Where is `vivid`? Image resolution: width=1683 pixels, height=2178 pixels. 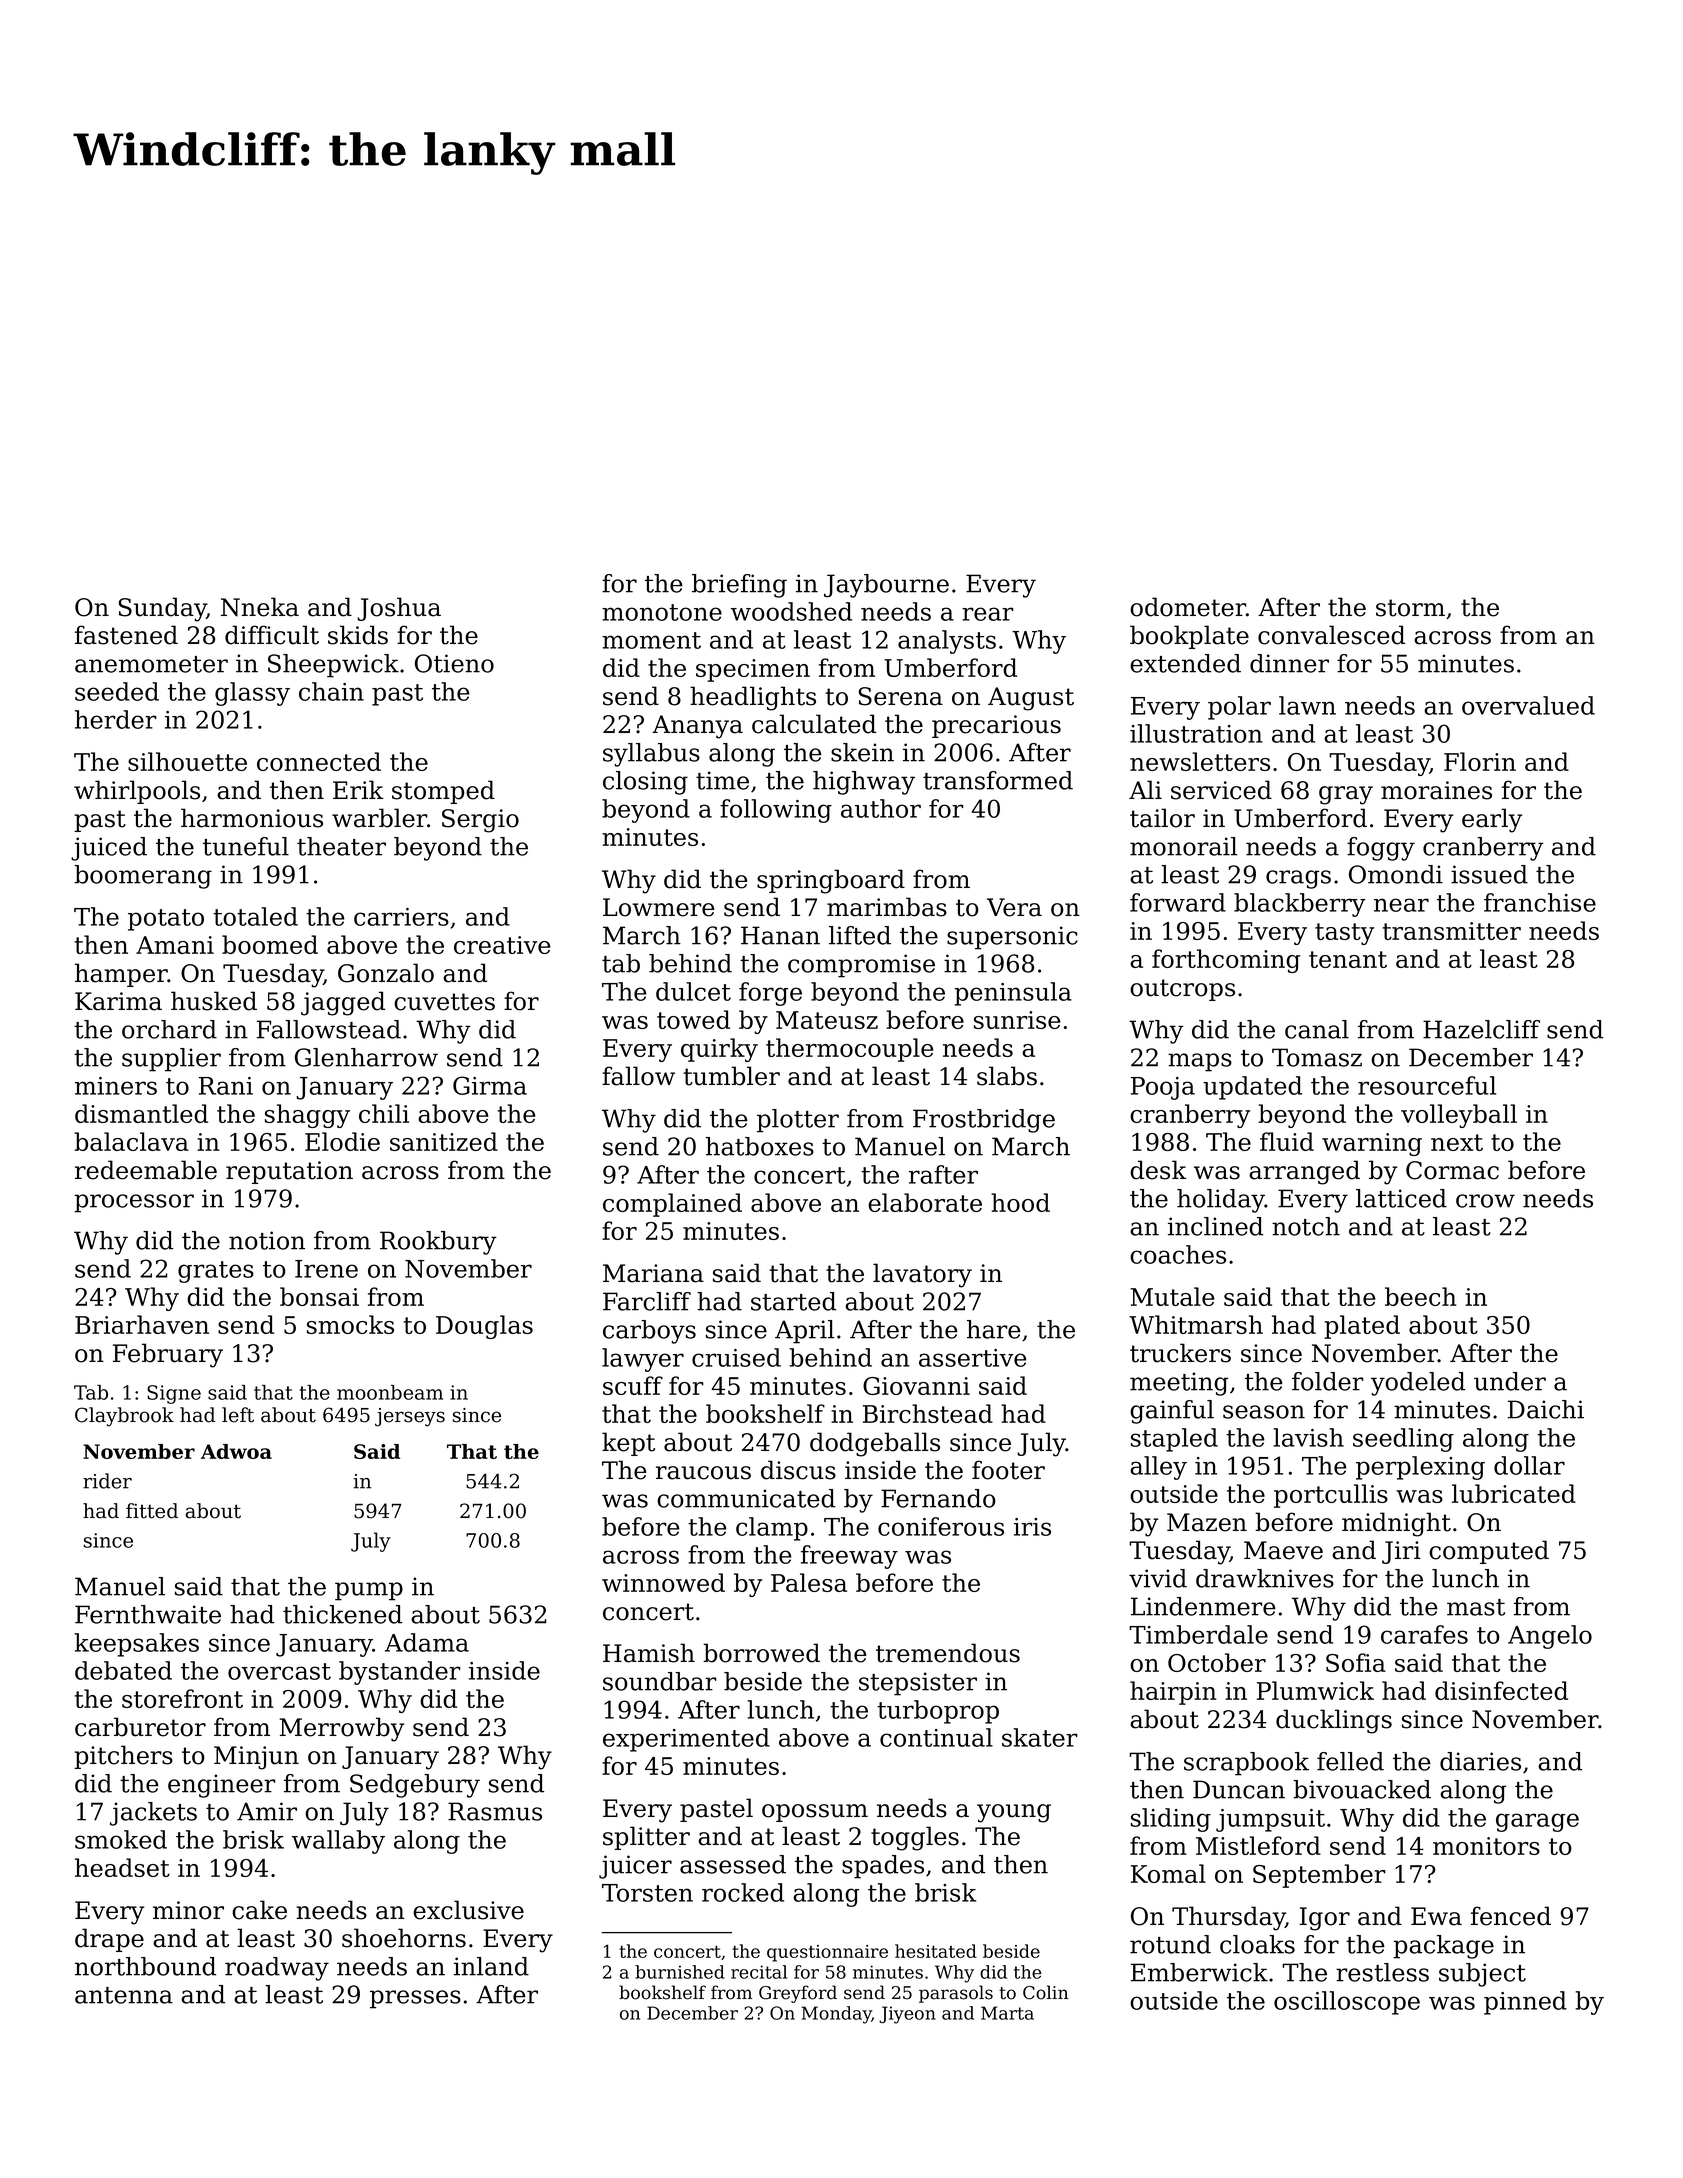 vivid is located at coordinates (1158, 1578).
